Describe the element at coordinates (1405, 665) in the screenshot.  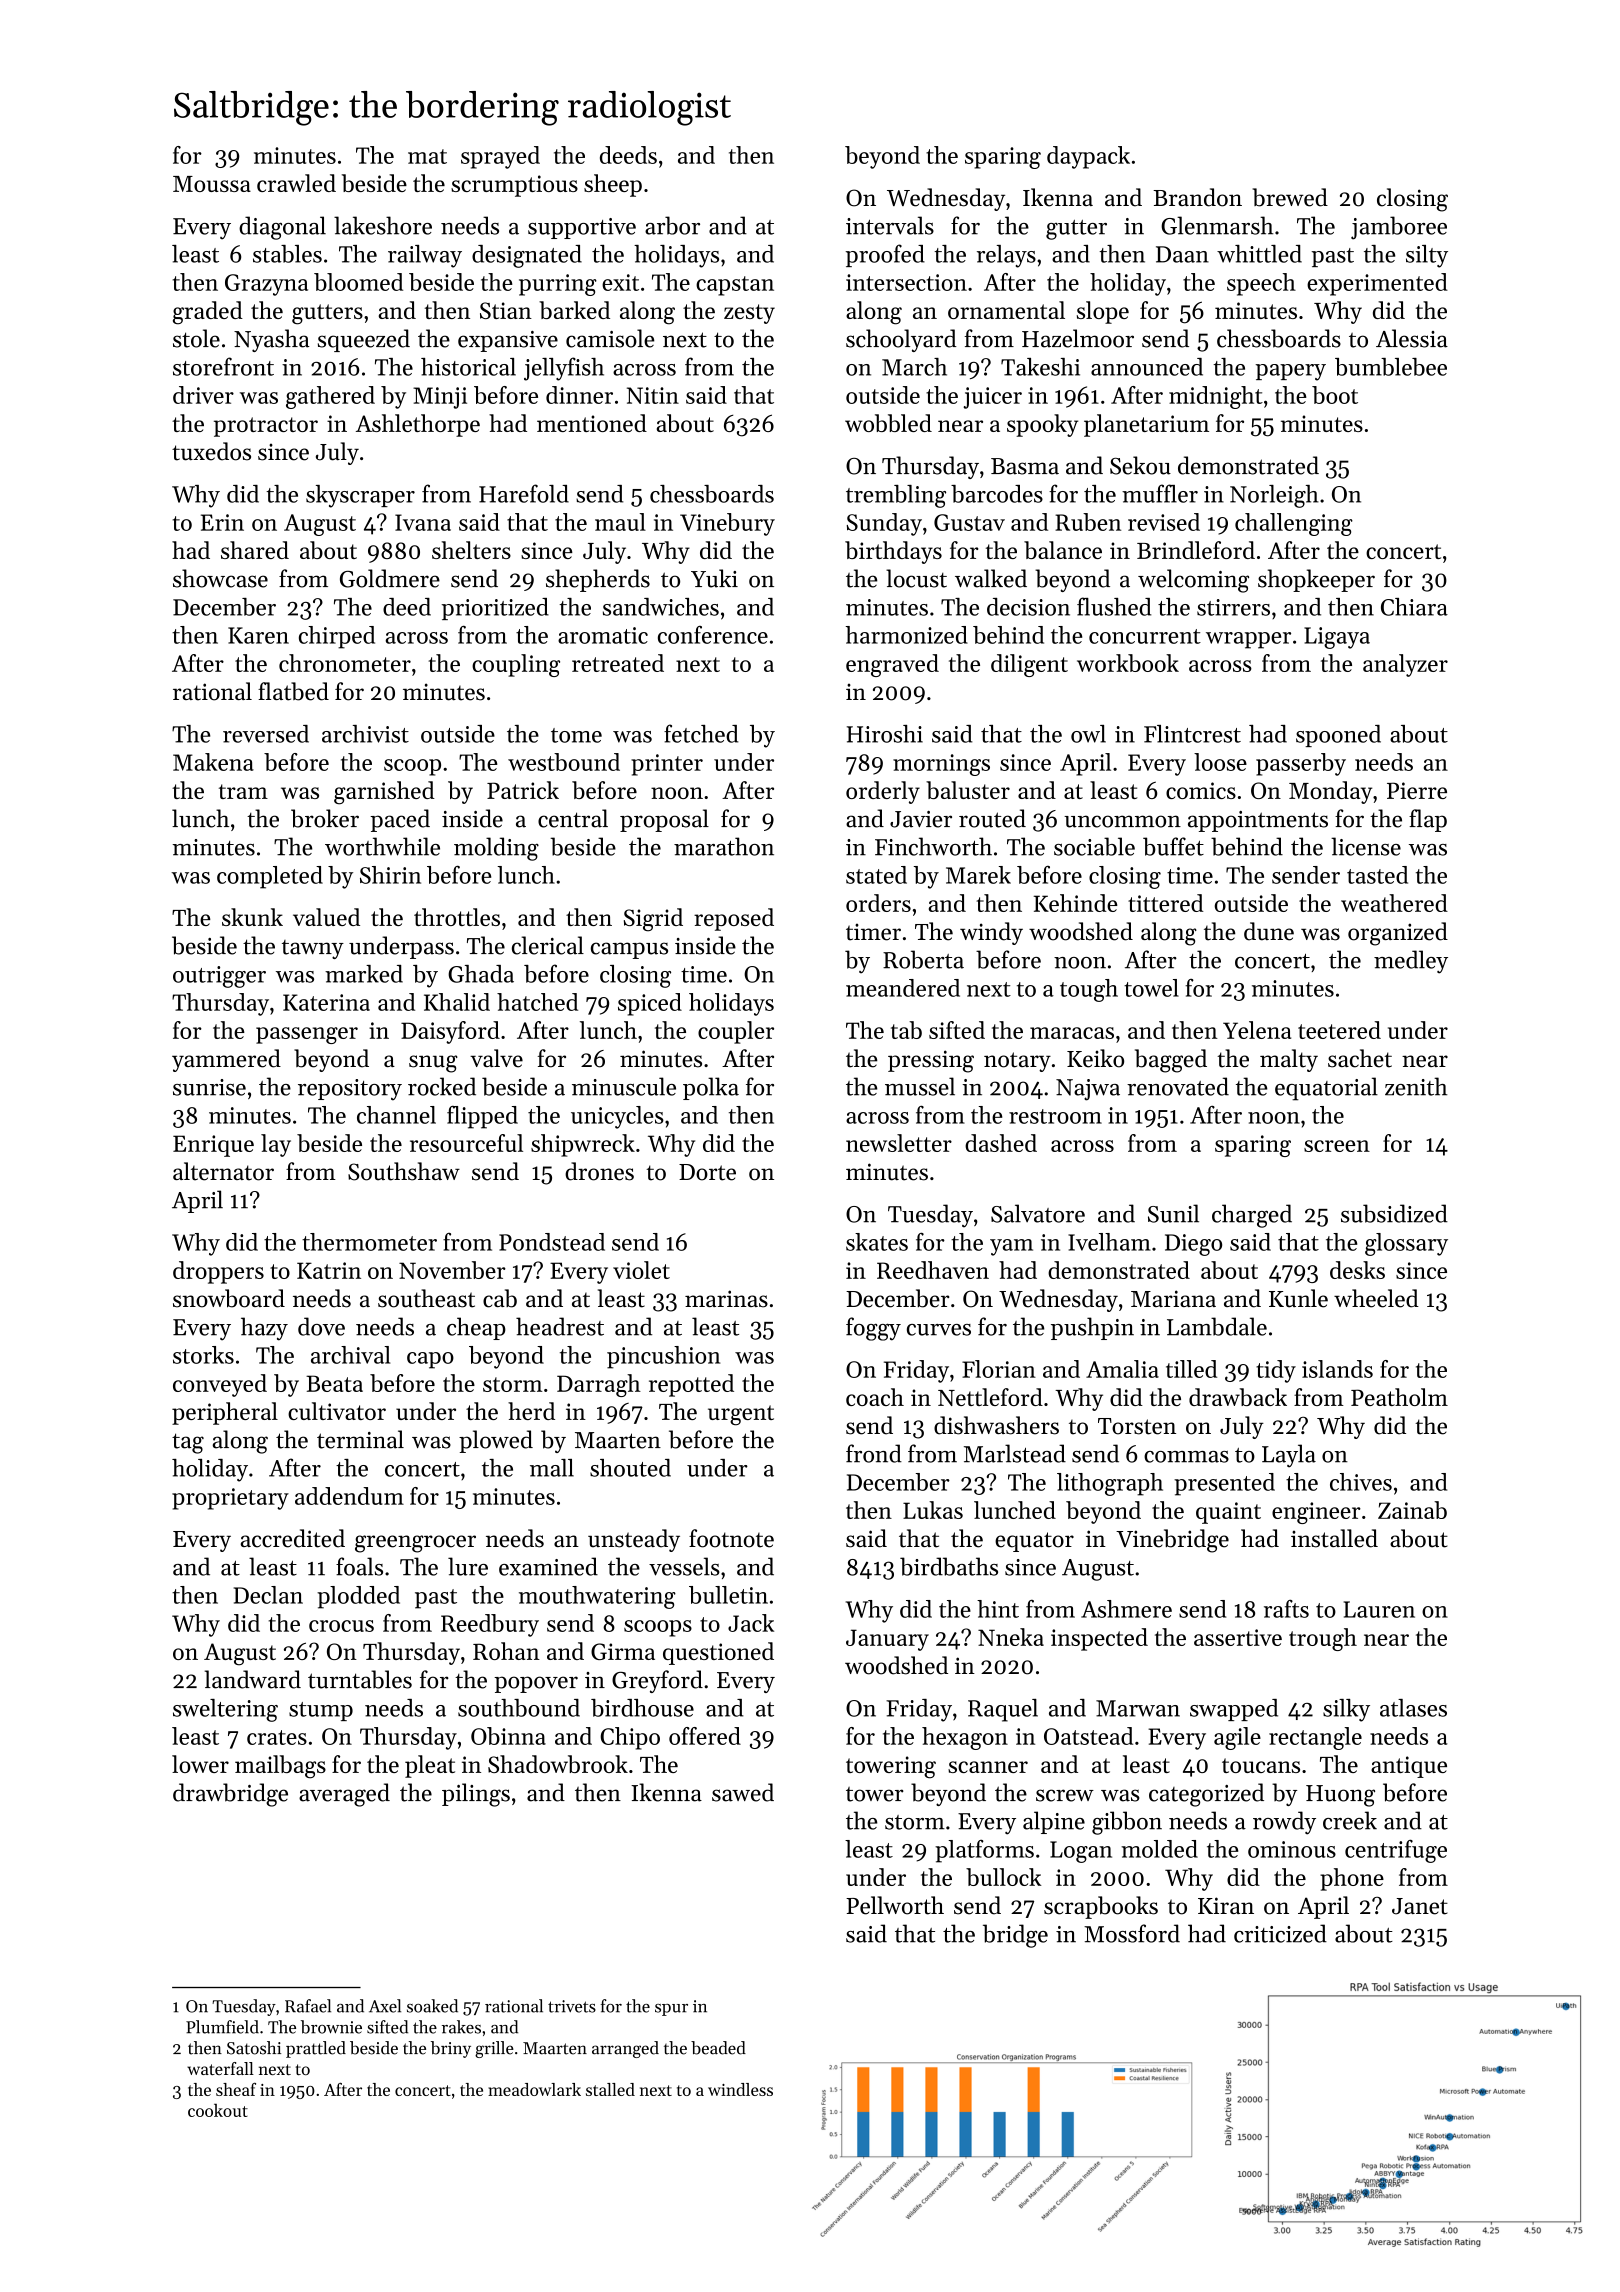
I see `analyzer` at that location.
